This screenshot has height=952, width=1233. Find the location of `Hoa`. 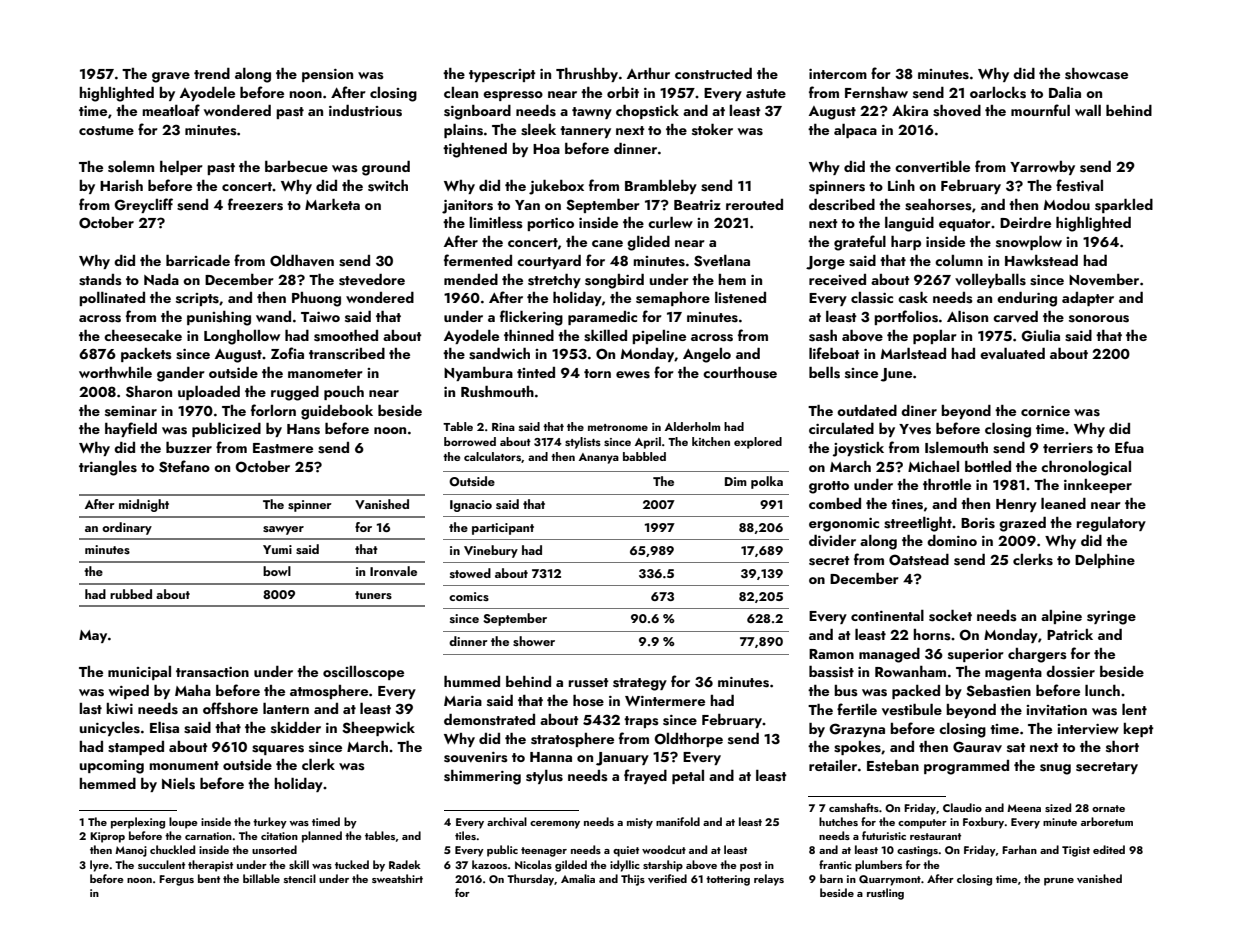

Hoa is located at coordinates (546, 149).
